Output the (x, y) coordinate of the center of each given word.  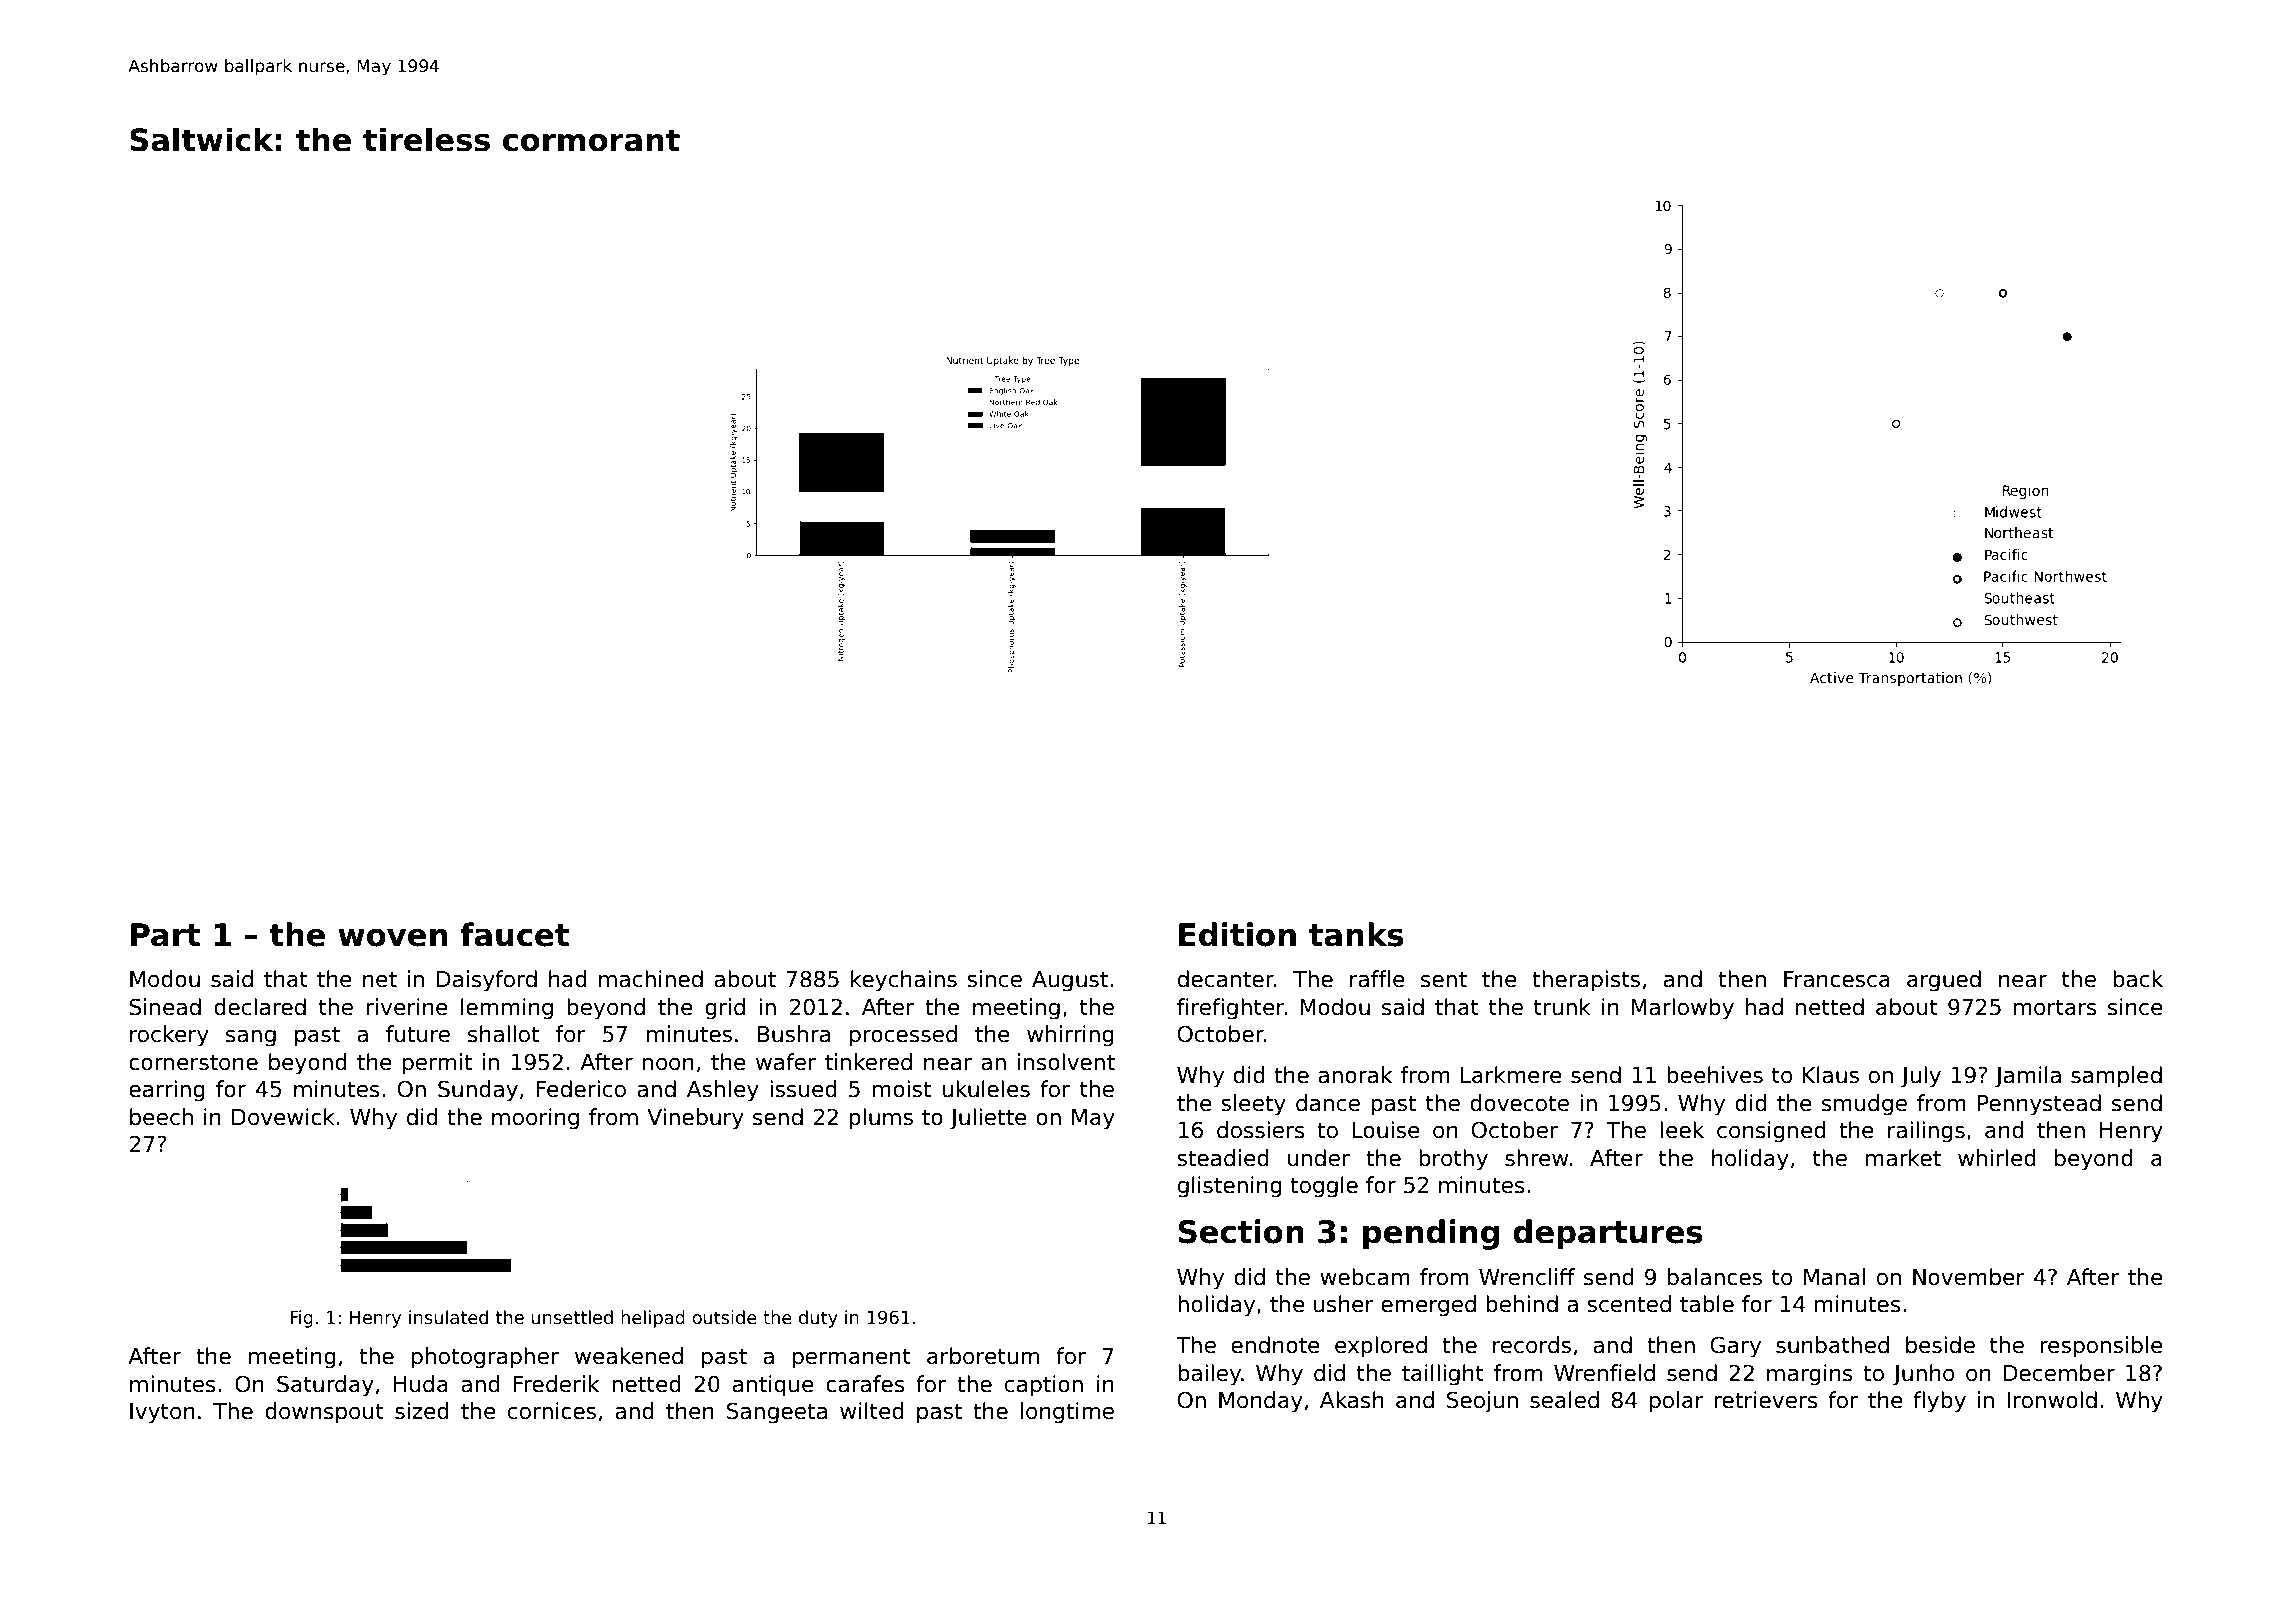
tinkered (868, 1062)
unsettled (572, 1317)
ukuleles (986, 1089)
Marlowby (1682, 1009)
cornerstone (193, 1062)
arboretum (983, 1356)
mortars (2055, 1007)
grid (725, 1009)
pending (1431, 1234)
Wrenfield (1604, 1373)
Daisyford (486, 981)
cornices (552, 1411)
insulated (448, 1317)
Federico (581, 1089)
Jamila (2028, 1077)
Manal (1834, 1277)
